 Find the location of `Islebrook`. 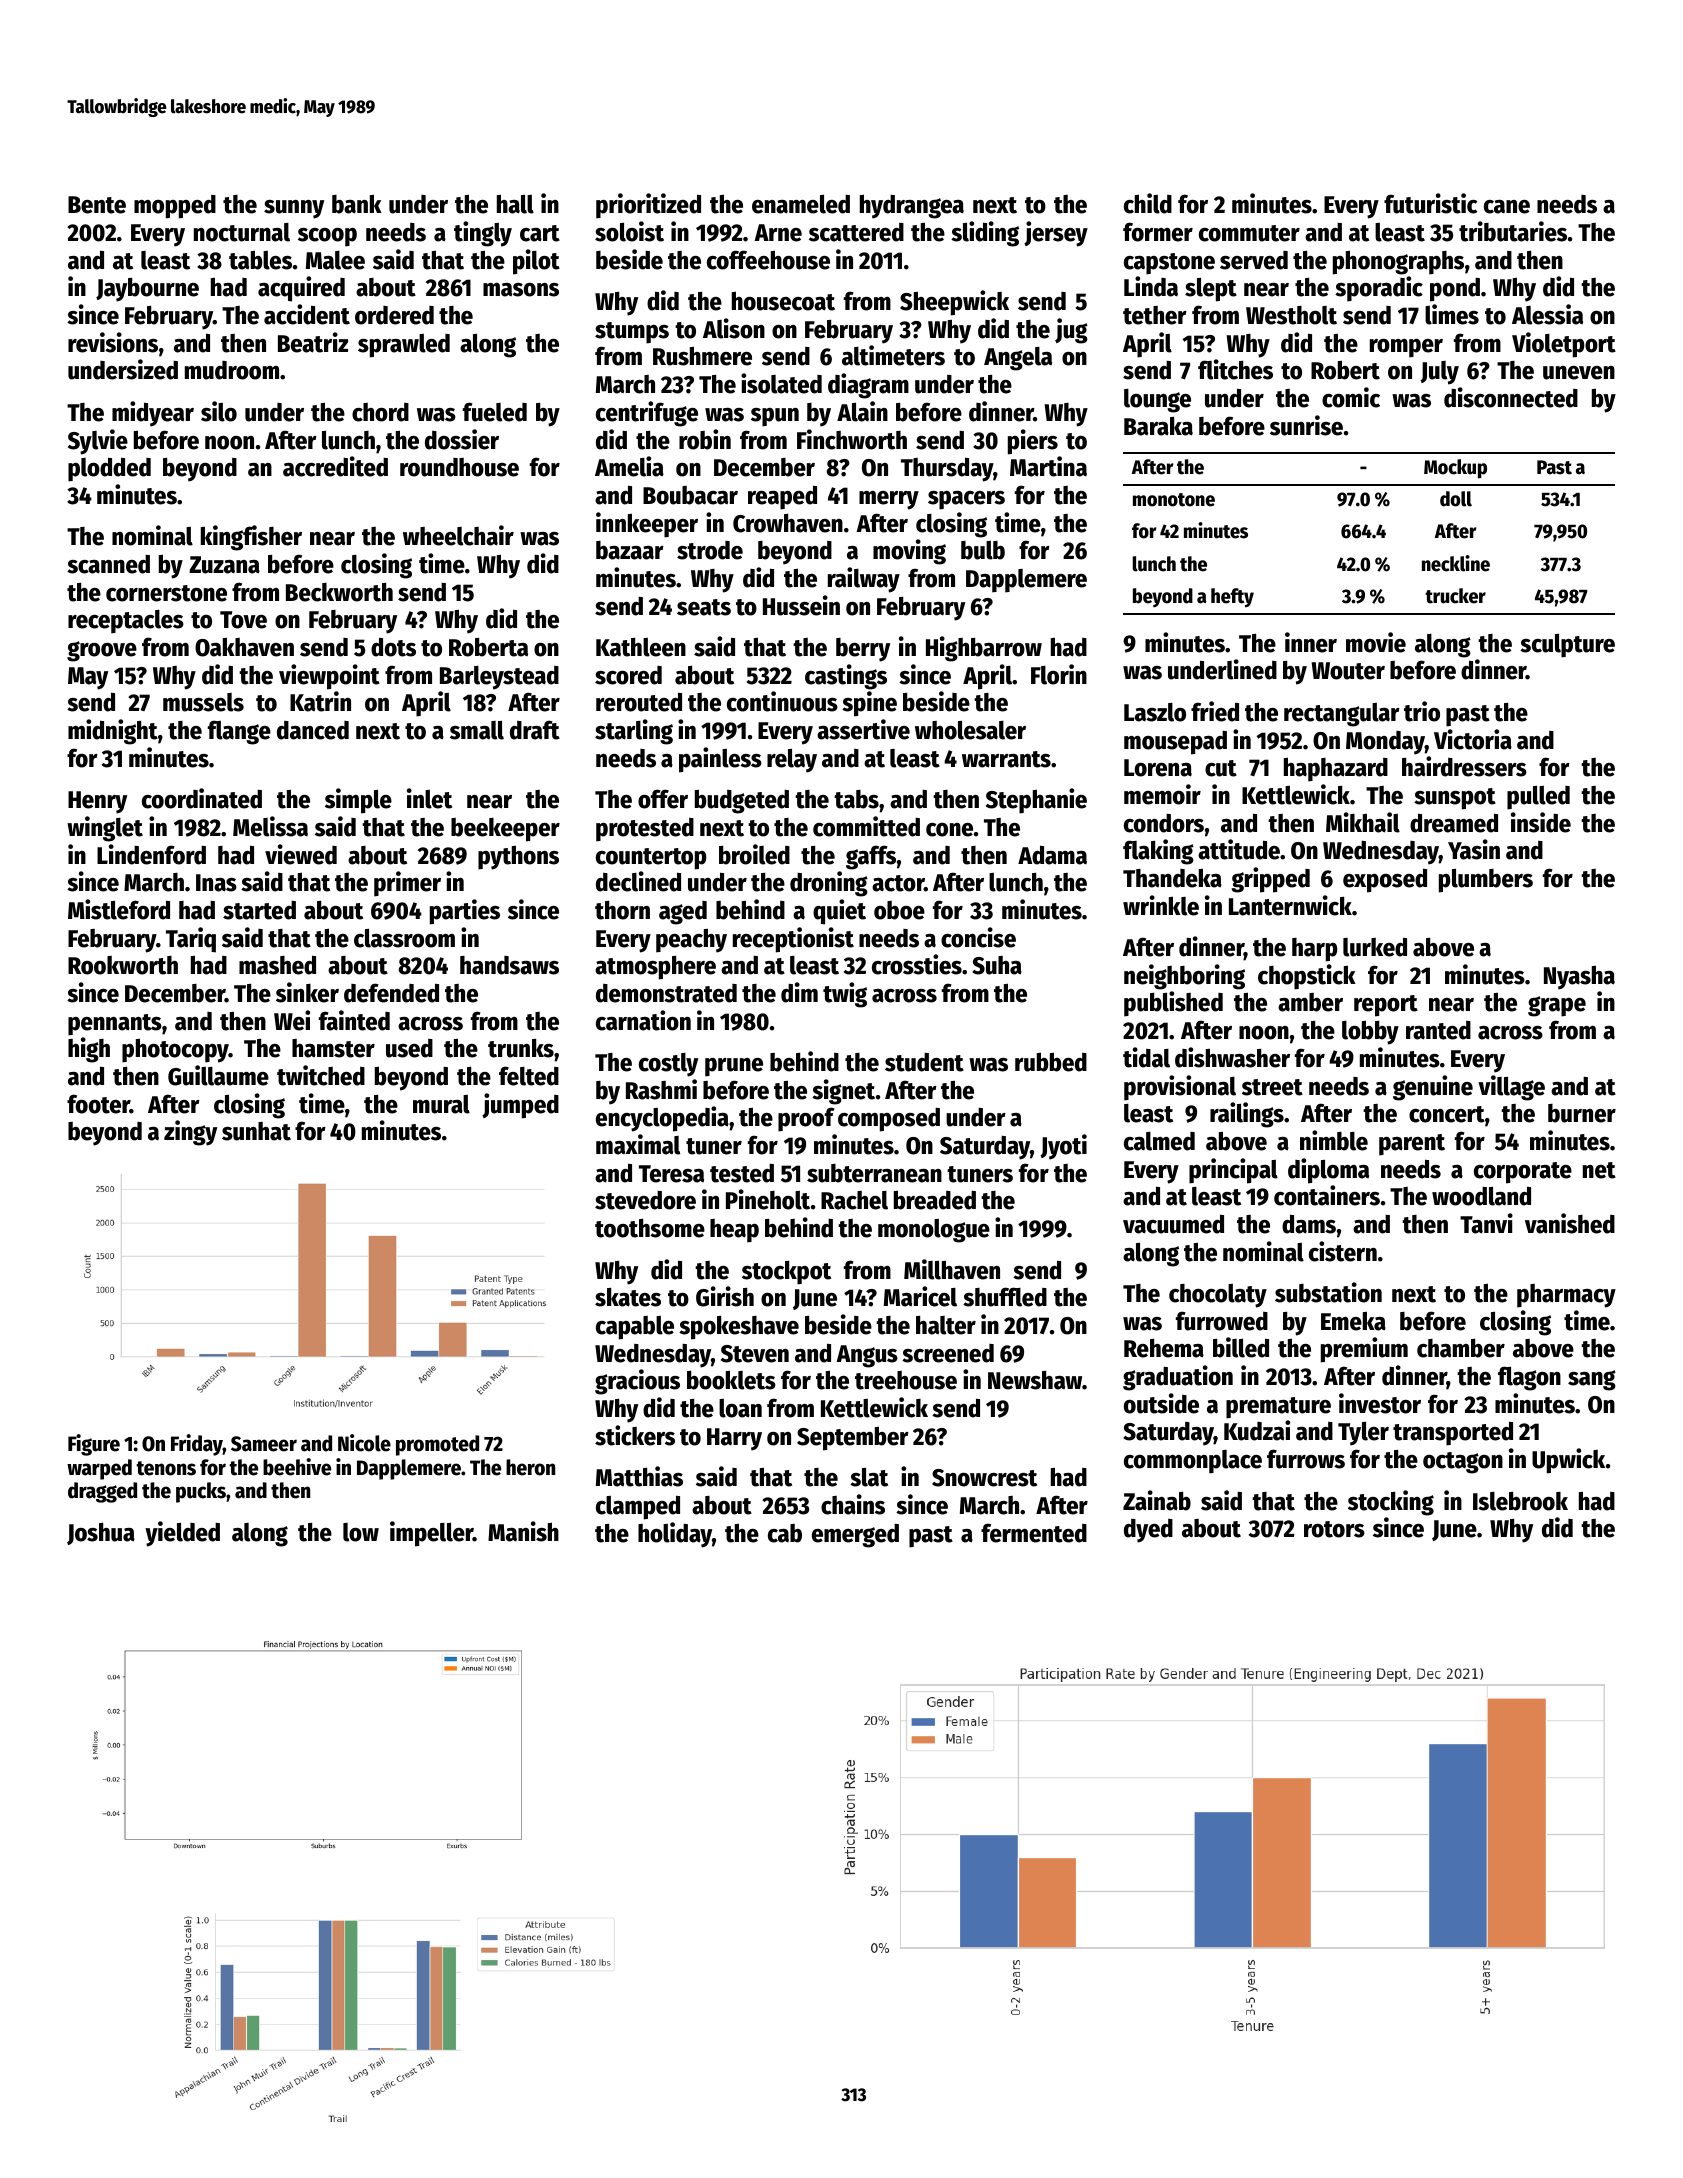

Islebrook is located at coordinates (1520, 1501).
